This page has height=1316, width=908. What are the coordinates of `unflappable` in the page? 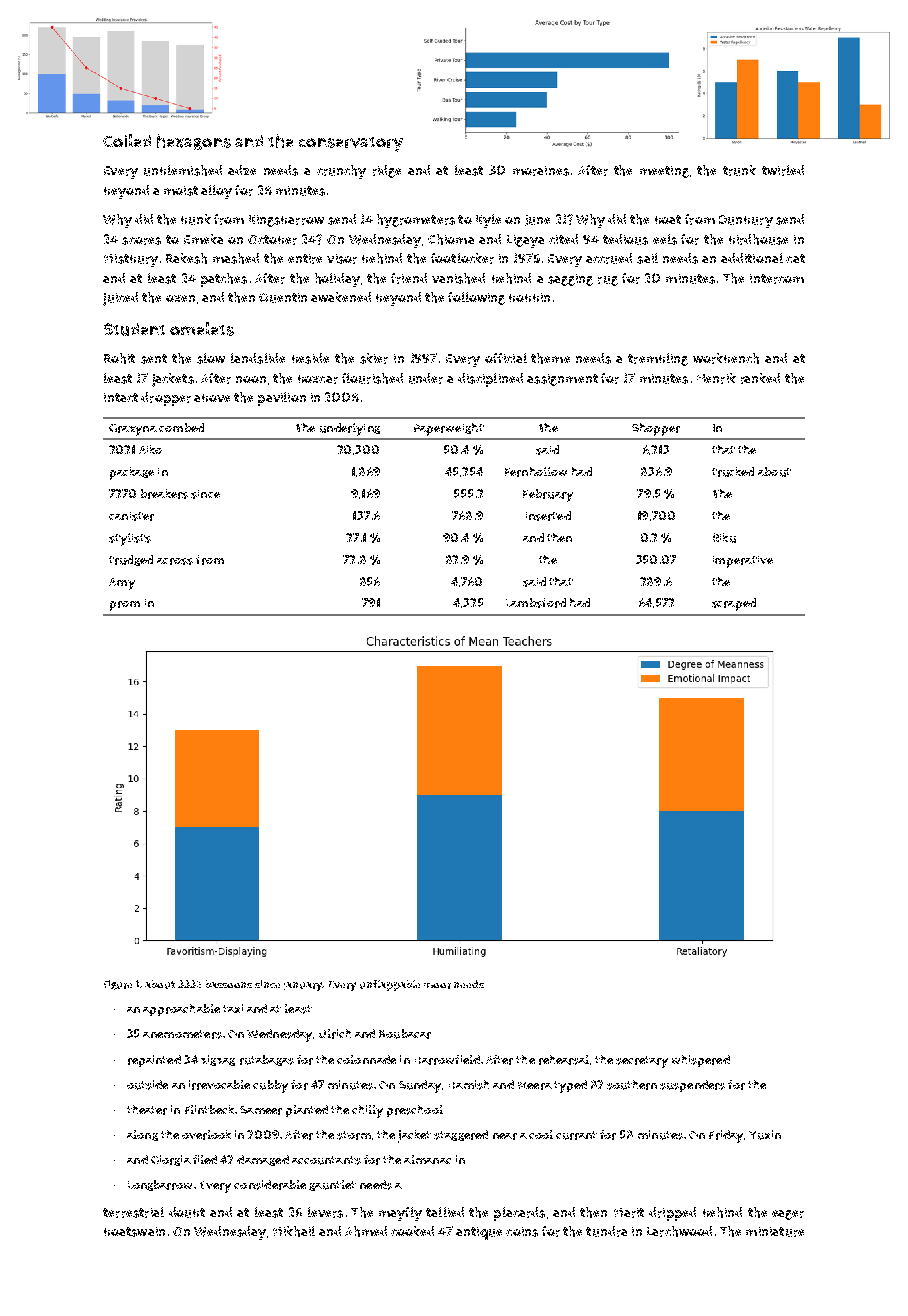 It's located at (390, 985).
